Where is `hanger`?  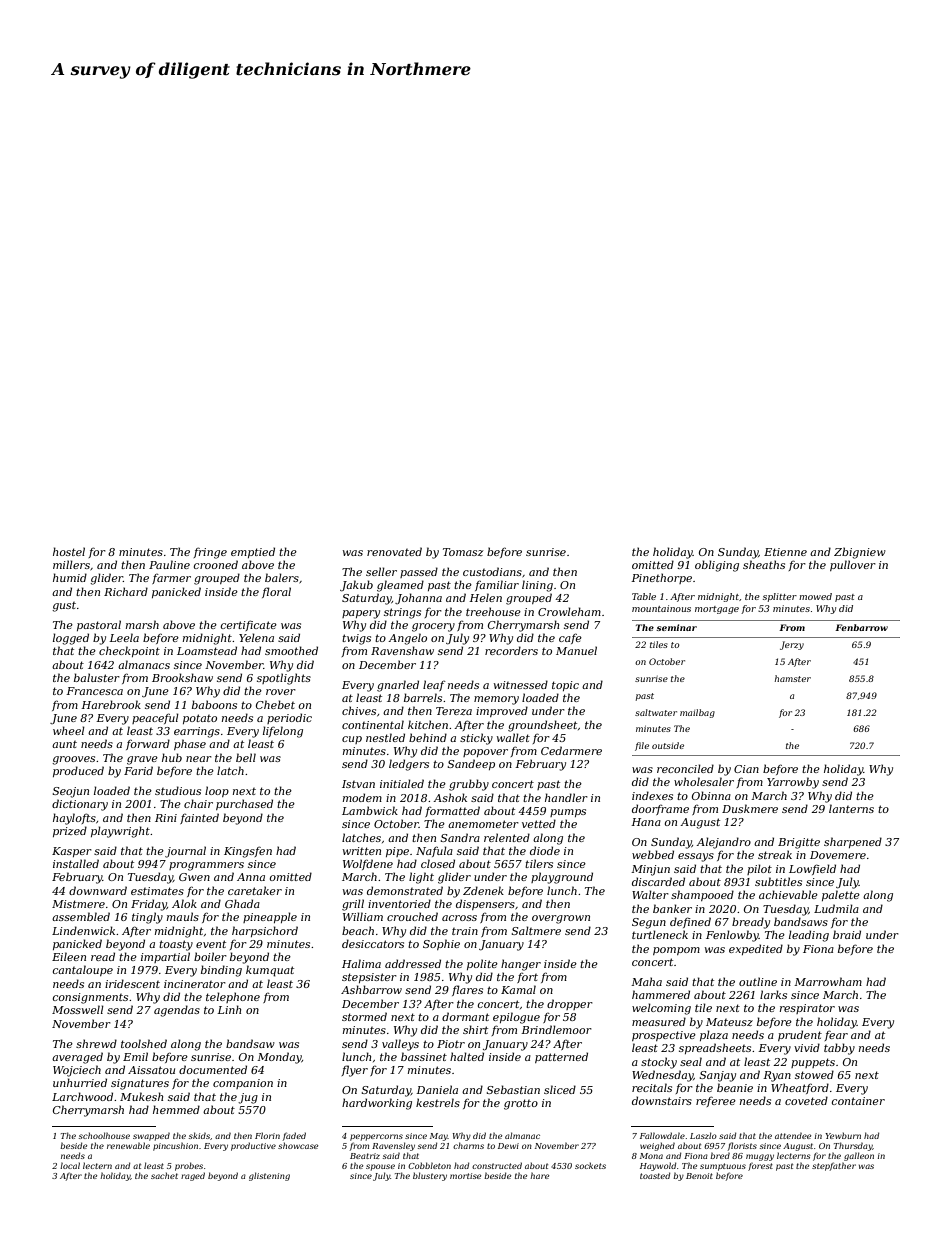 hanger is located at coordinates (521, 965).
